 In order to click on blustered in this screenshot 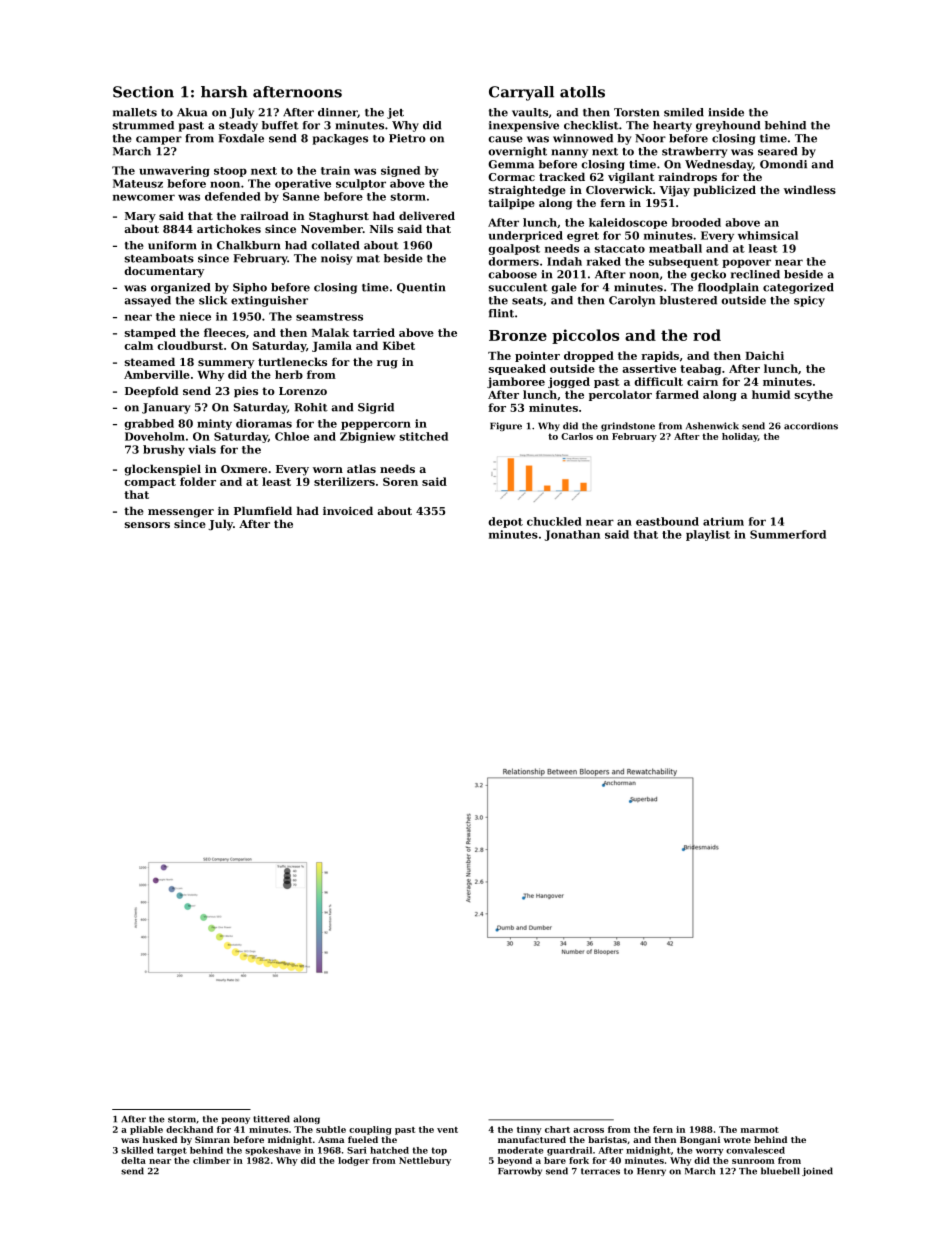, I will do `click(688, 300)`.
